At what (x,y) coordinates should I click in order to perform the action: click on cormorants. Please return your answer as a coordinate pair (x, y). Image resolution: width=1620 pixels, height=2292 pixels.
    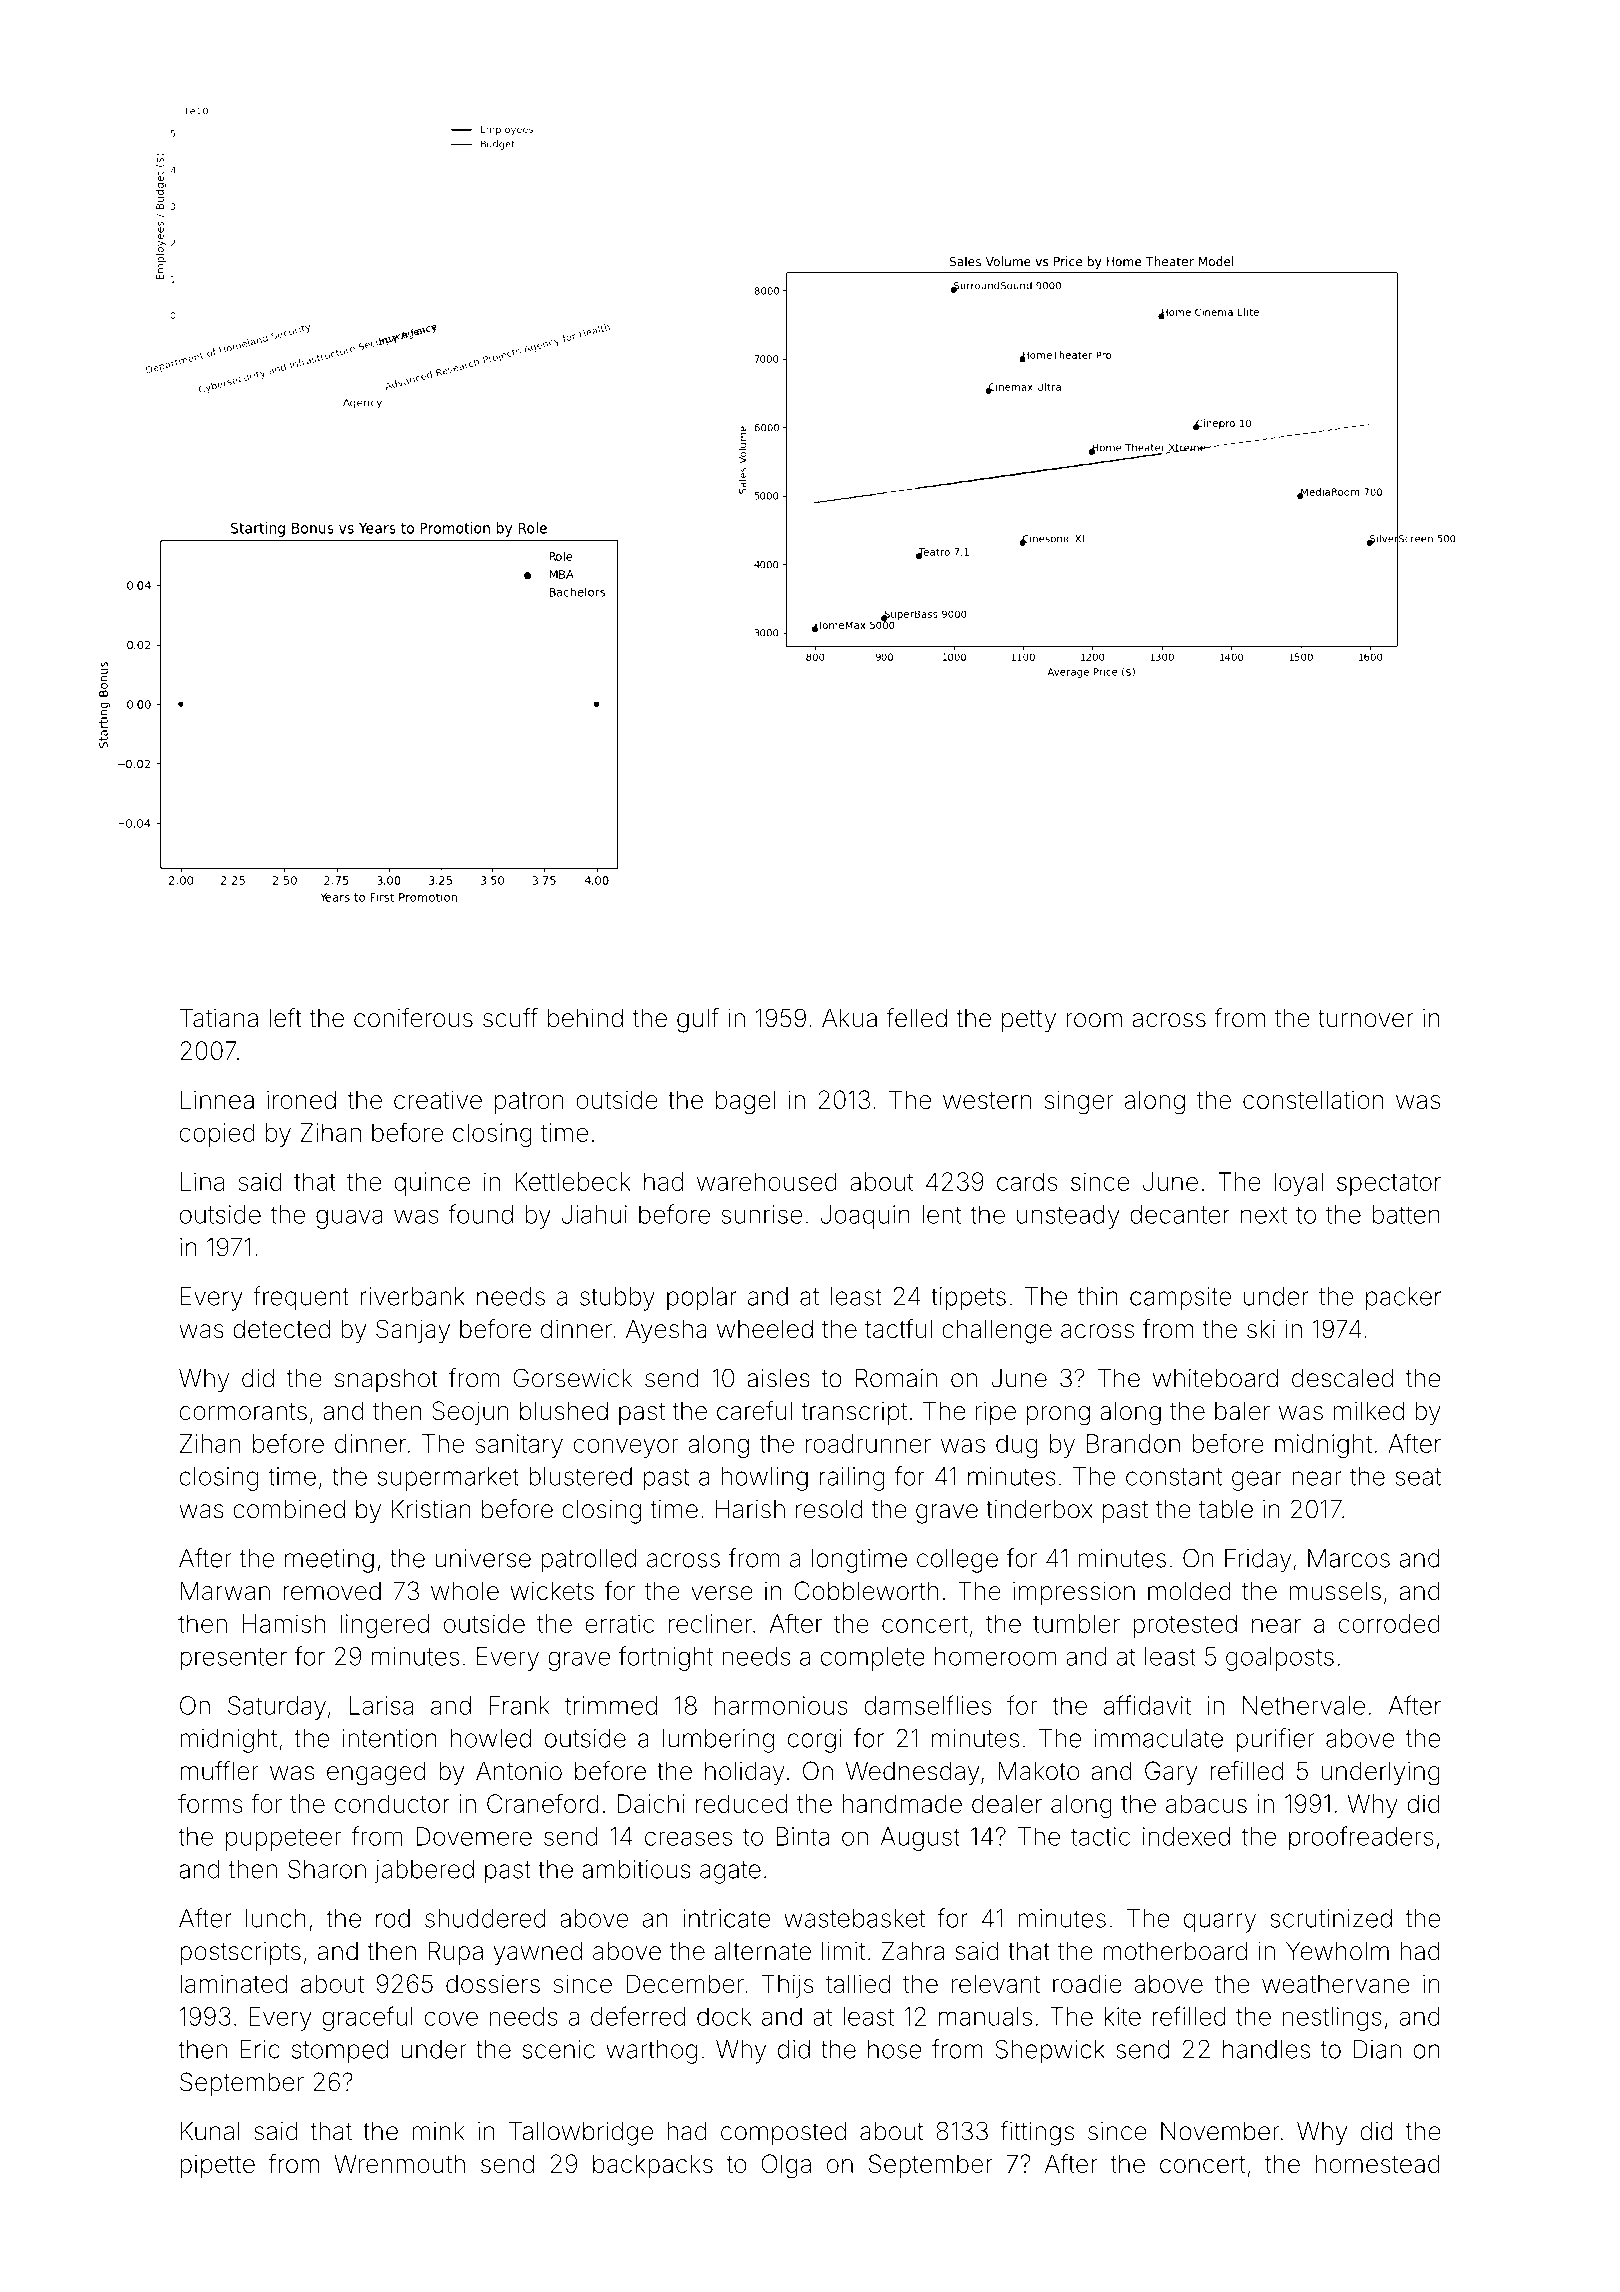
    Looking at the image, I should click on (243, 1411).
